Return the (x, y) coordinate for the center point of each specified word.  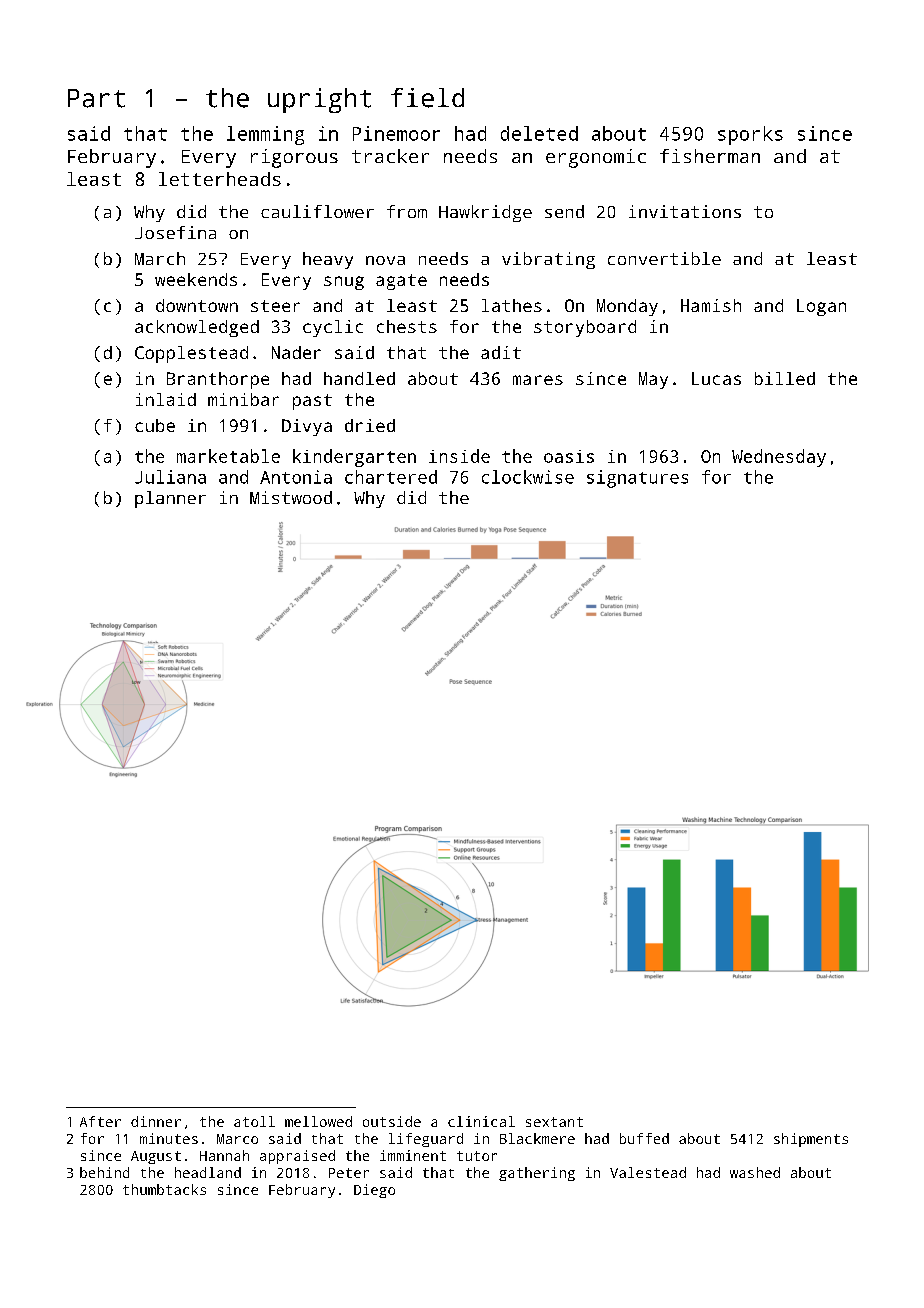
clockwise (528, 477)
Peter (349, 1173)
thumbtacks (164, 1189)
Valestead (648, 1172)
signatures (637, 479)
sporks (750, 135)
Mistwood (291, 497)
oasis (569, 456)
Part (96, 98)
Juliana (170, 477)
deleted (539, 133)
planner (170, 499)
